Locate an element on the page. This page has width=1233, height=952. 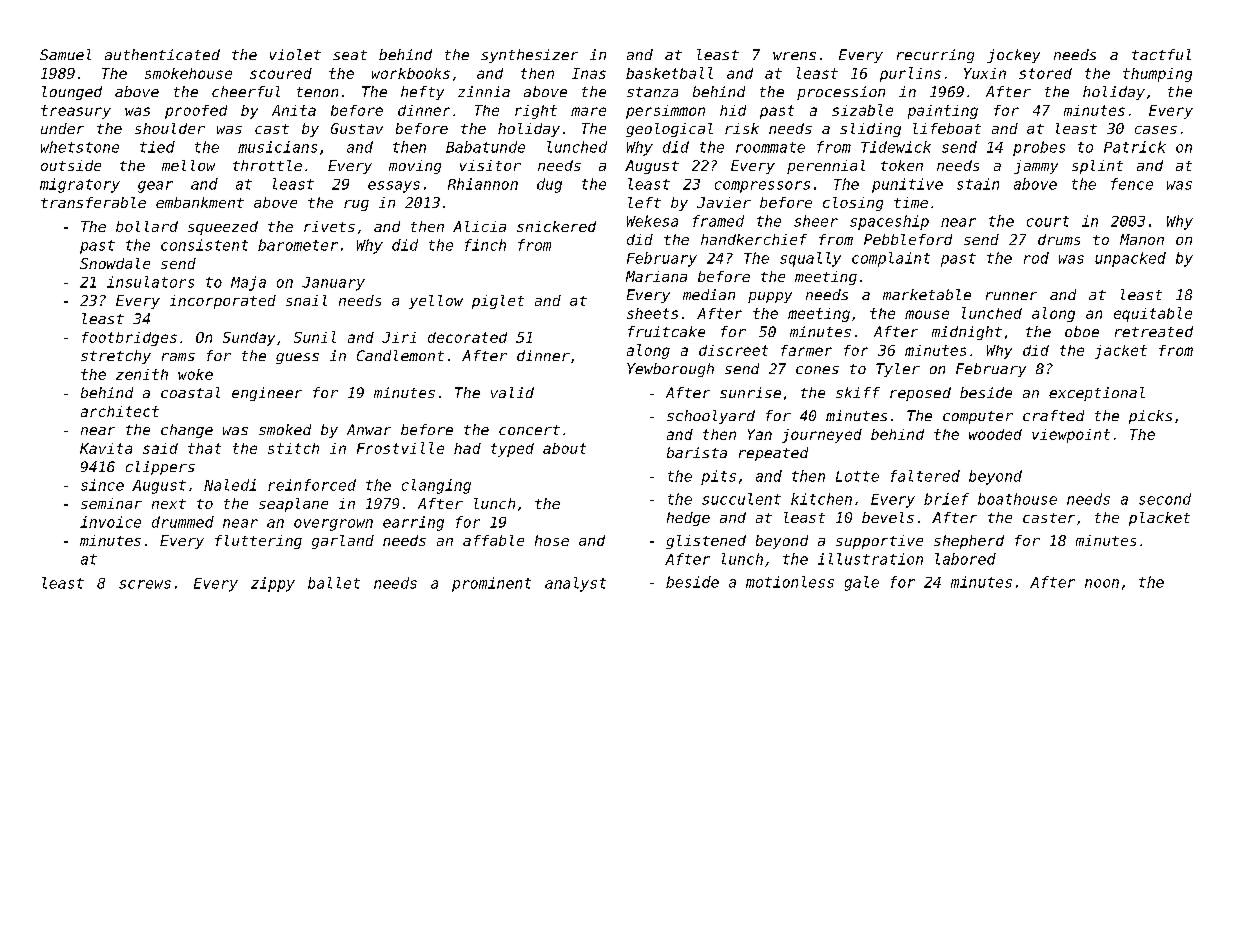
screws is located at coordinates (145, 584).
